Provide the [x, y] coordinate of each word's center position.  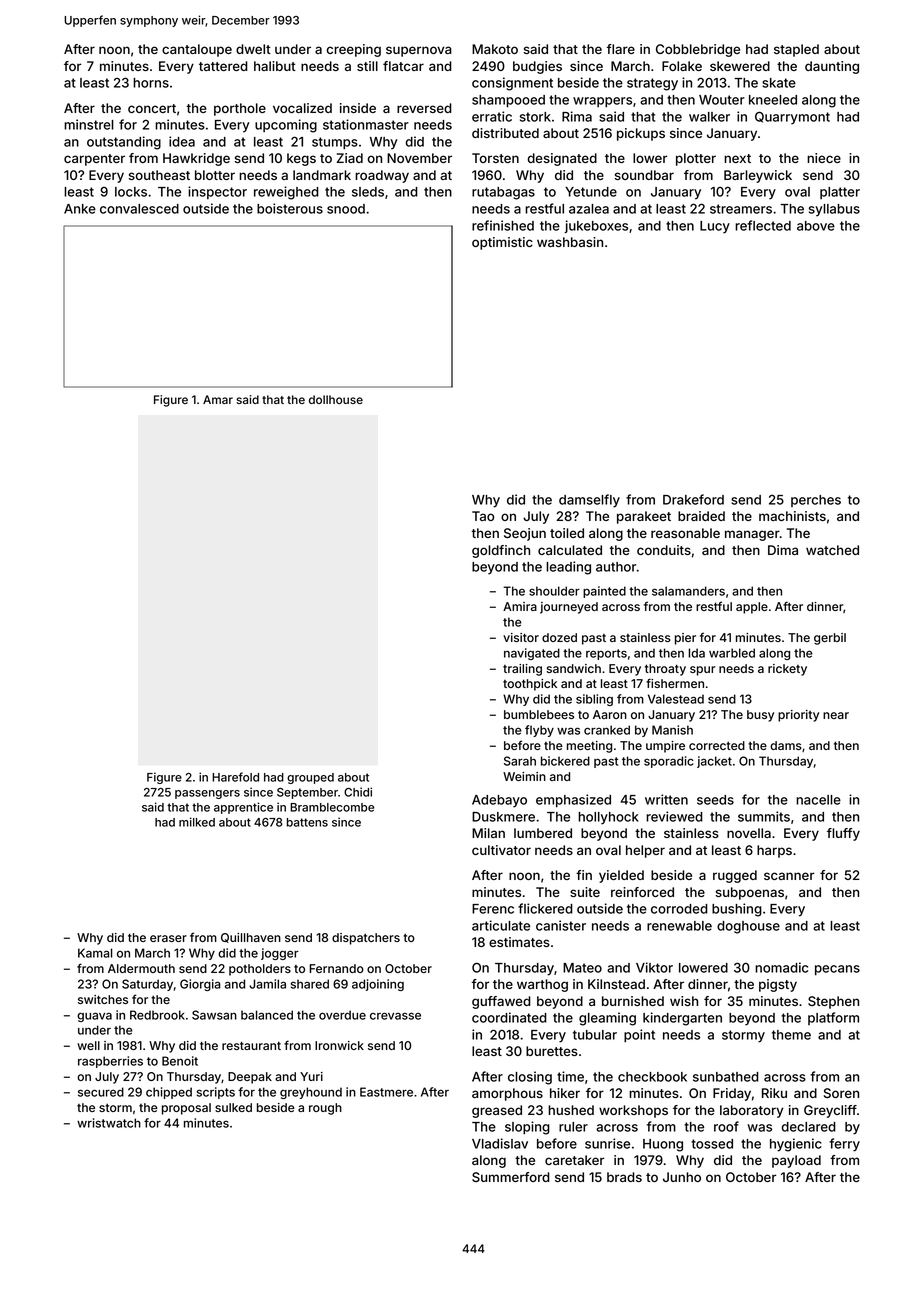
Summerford [511, 1177]
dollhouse [336, 399]
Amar [218, 399]
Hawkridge [196, 159]
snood [346, 209]
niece [824, 158]
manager [752, 535]
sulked [233, 1107]
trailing [522, 670]
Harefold [235, 777]
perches [816, 501]
